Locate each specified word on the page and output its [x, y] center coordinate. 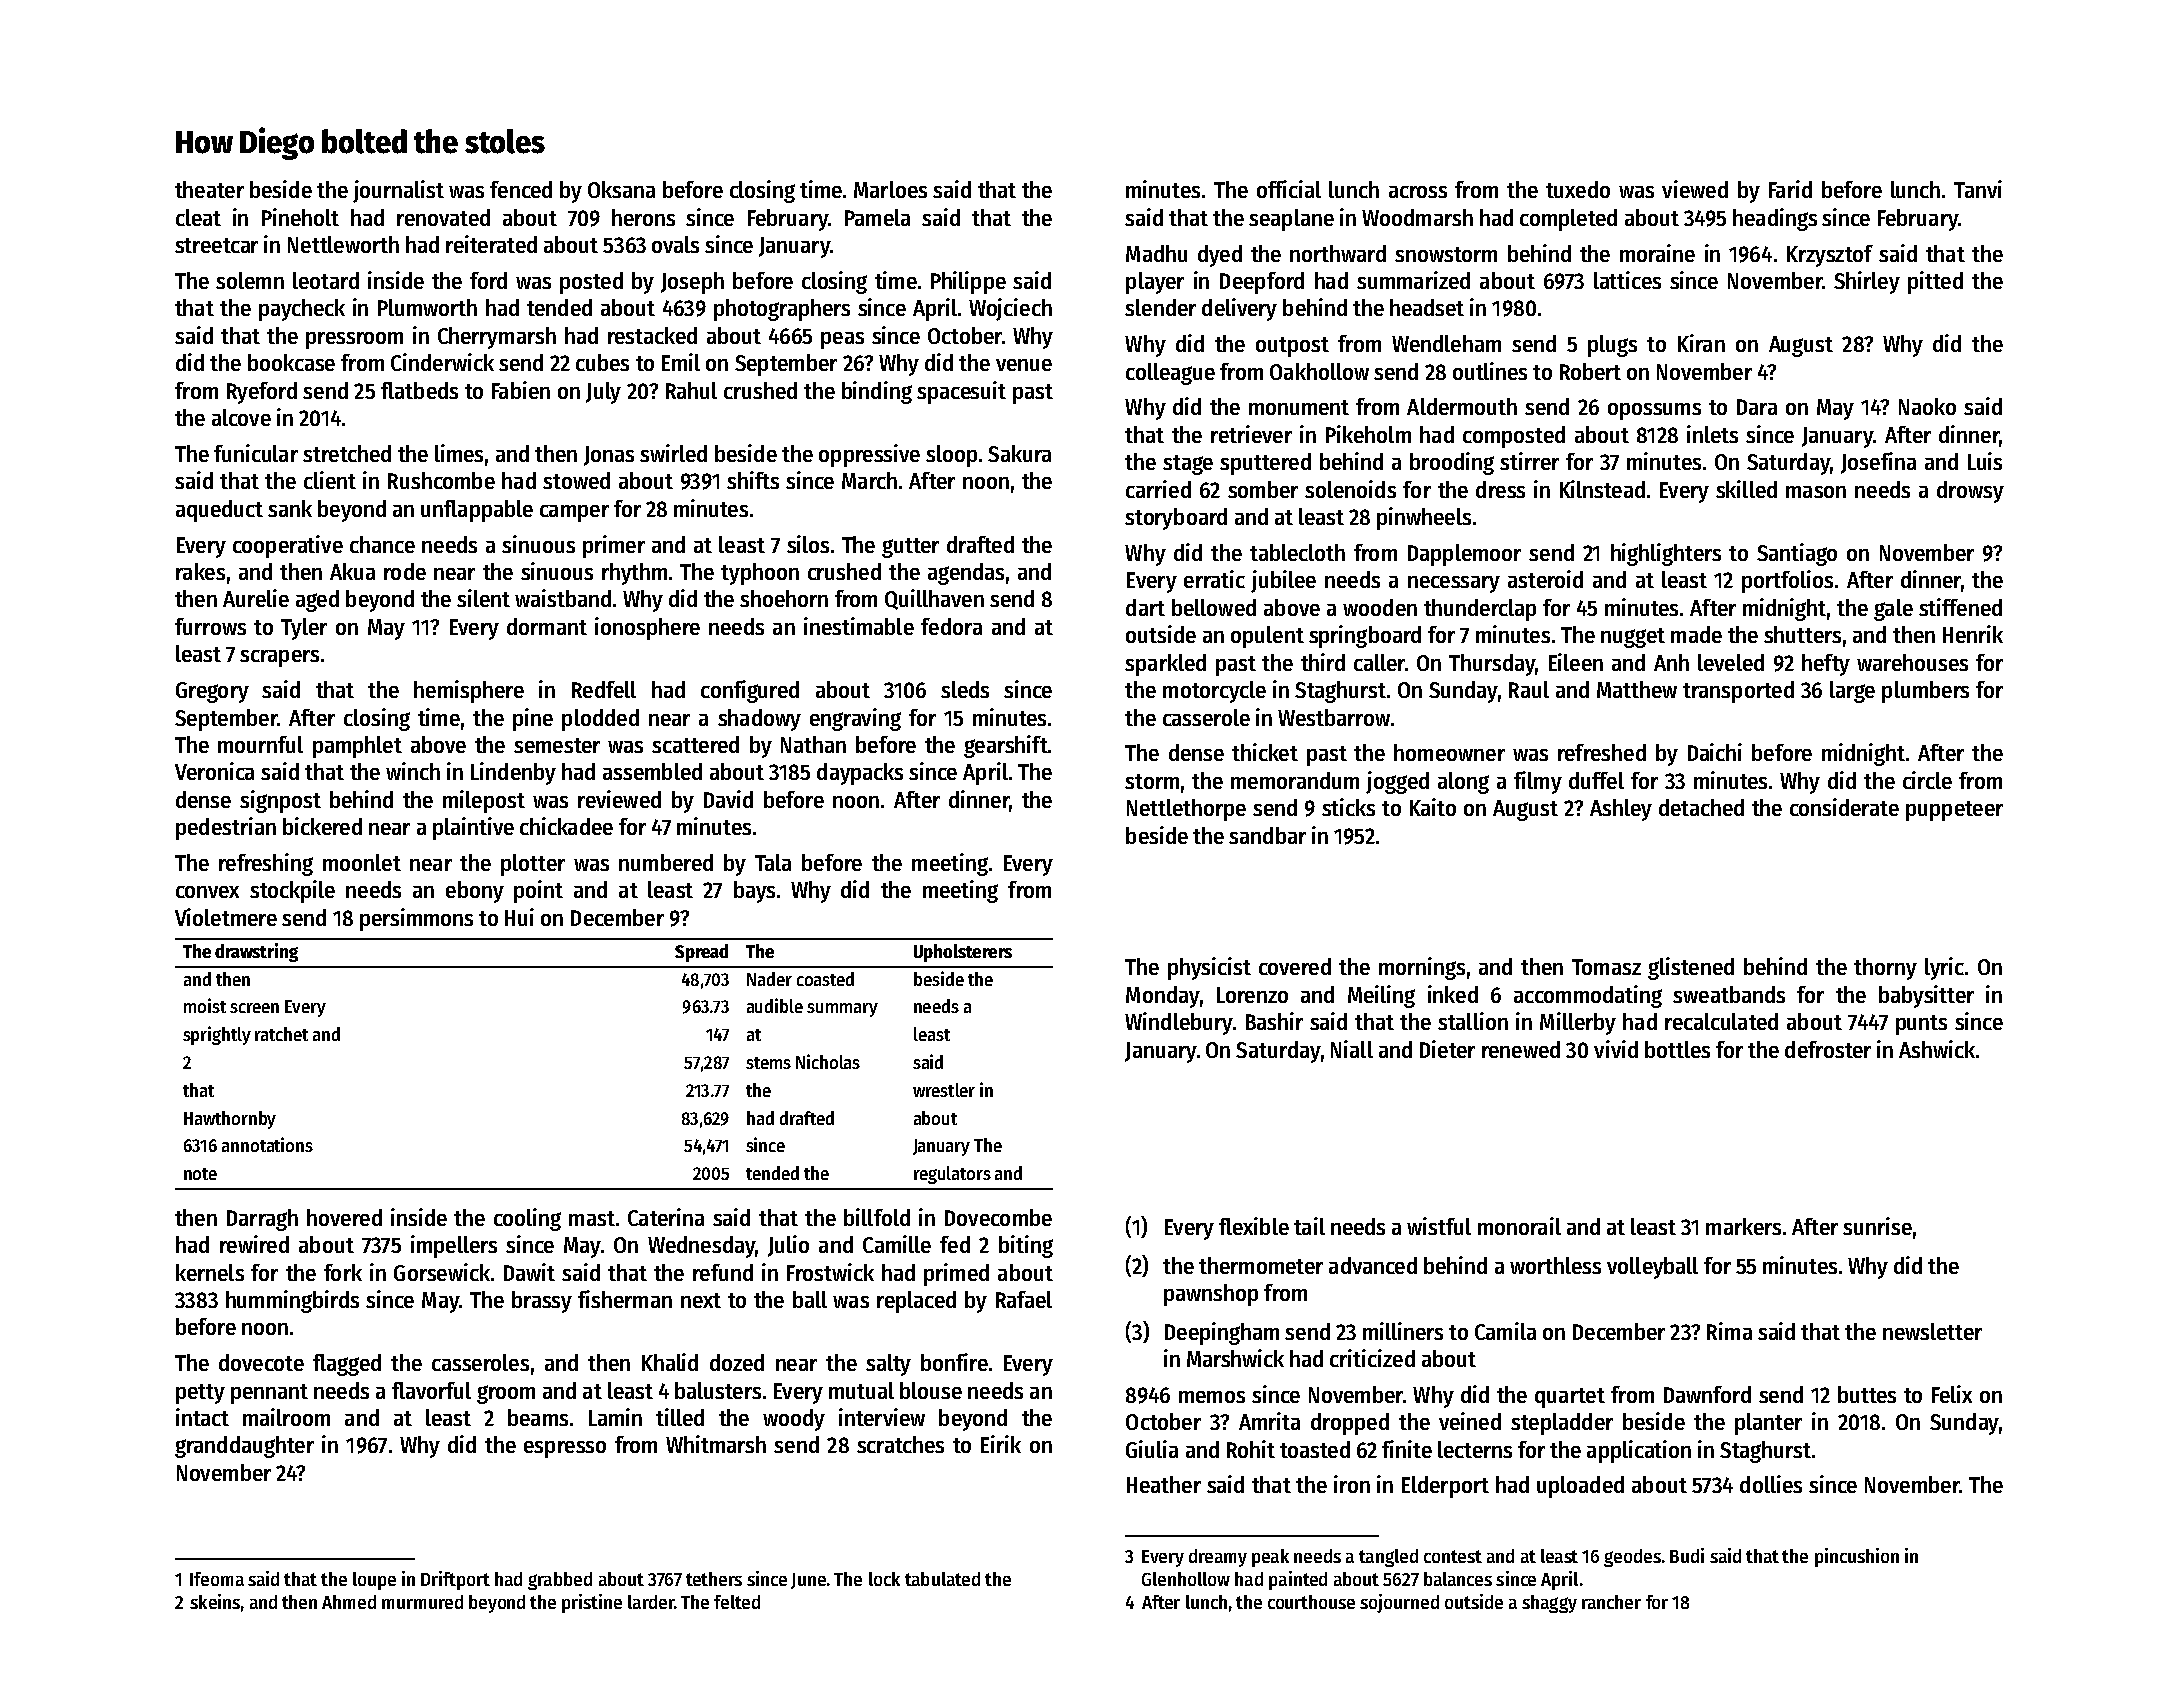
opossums [1654, 411]
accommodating [1588, 996]
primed [956, 1274]
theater [209, 189]
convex [207, 892]
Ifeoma [217, 1579]
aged [317, 601]
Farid [1790, 189]
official [1289, 189]
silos [808, 544]
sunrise [1877, 1226]
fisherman [625, 1299]
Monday [1162, 997]
